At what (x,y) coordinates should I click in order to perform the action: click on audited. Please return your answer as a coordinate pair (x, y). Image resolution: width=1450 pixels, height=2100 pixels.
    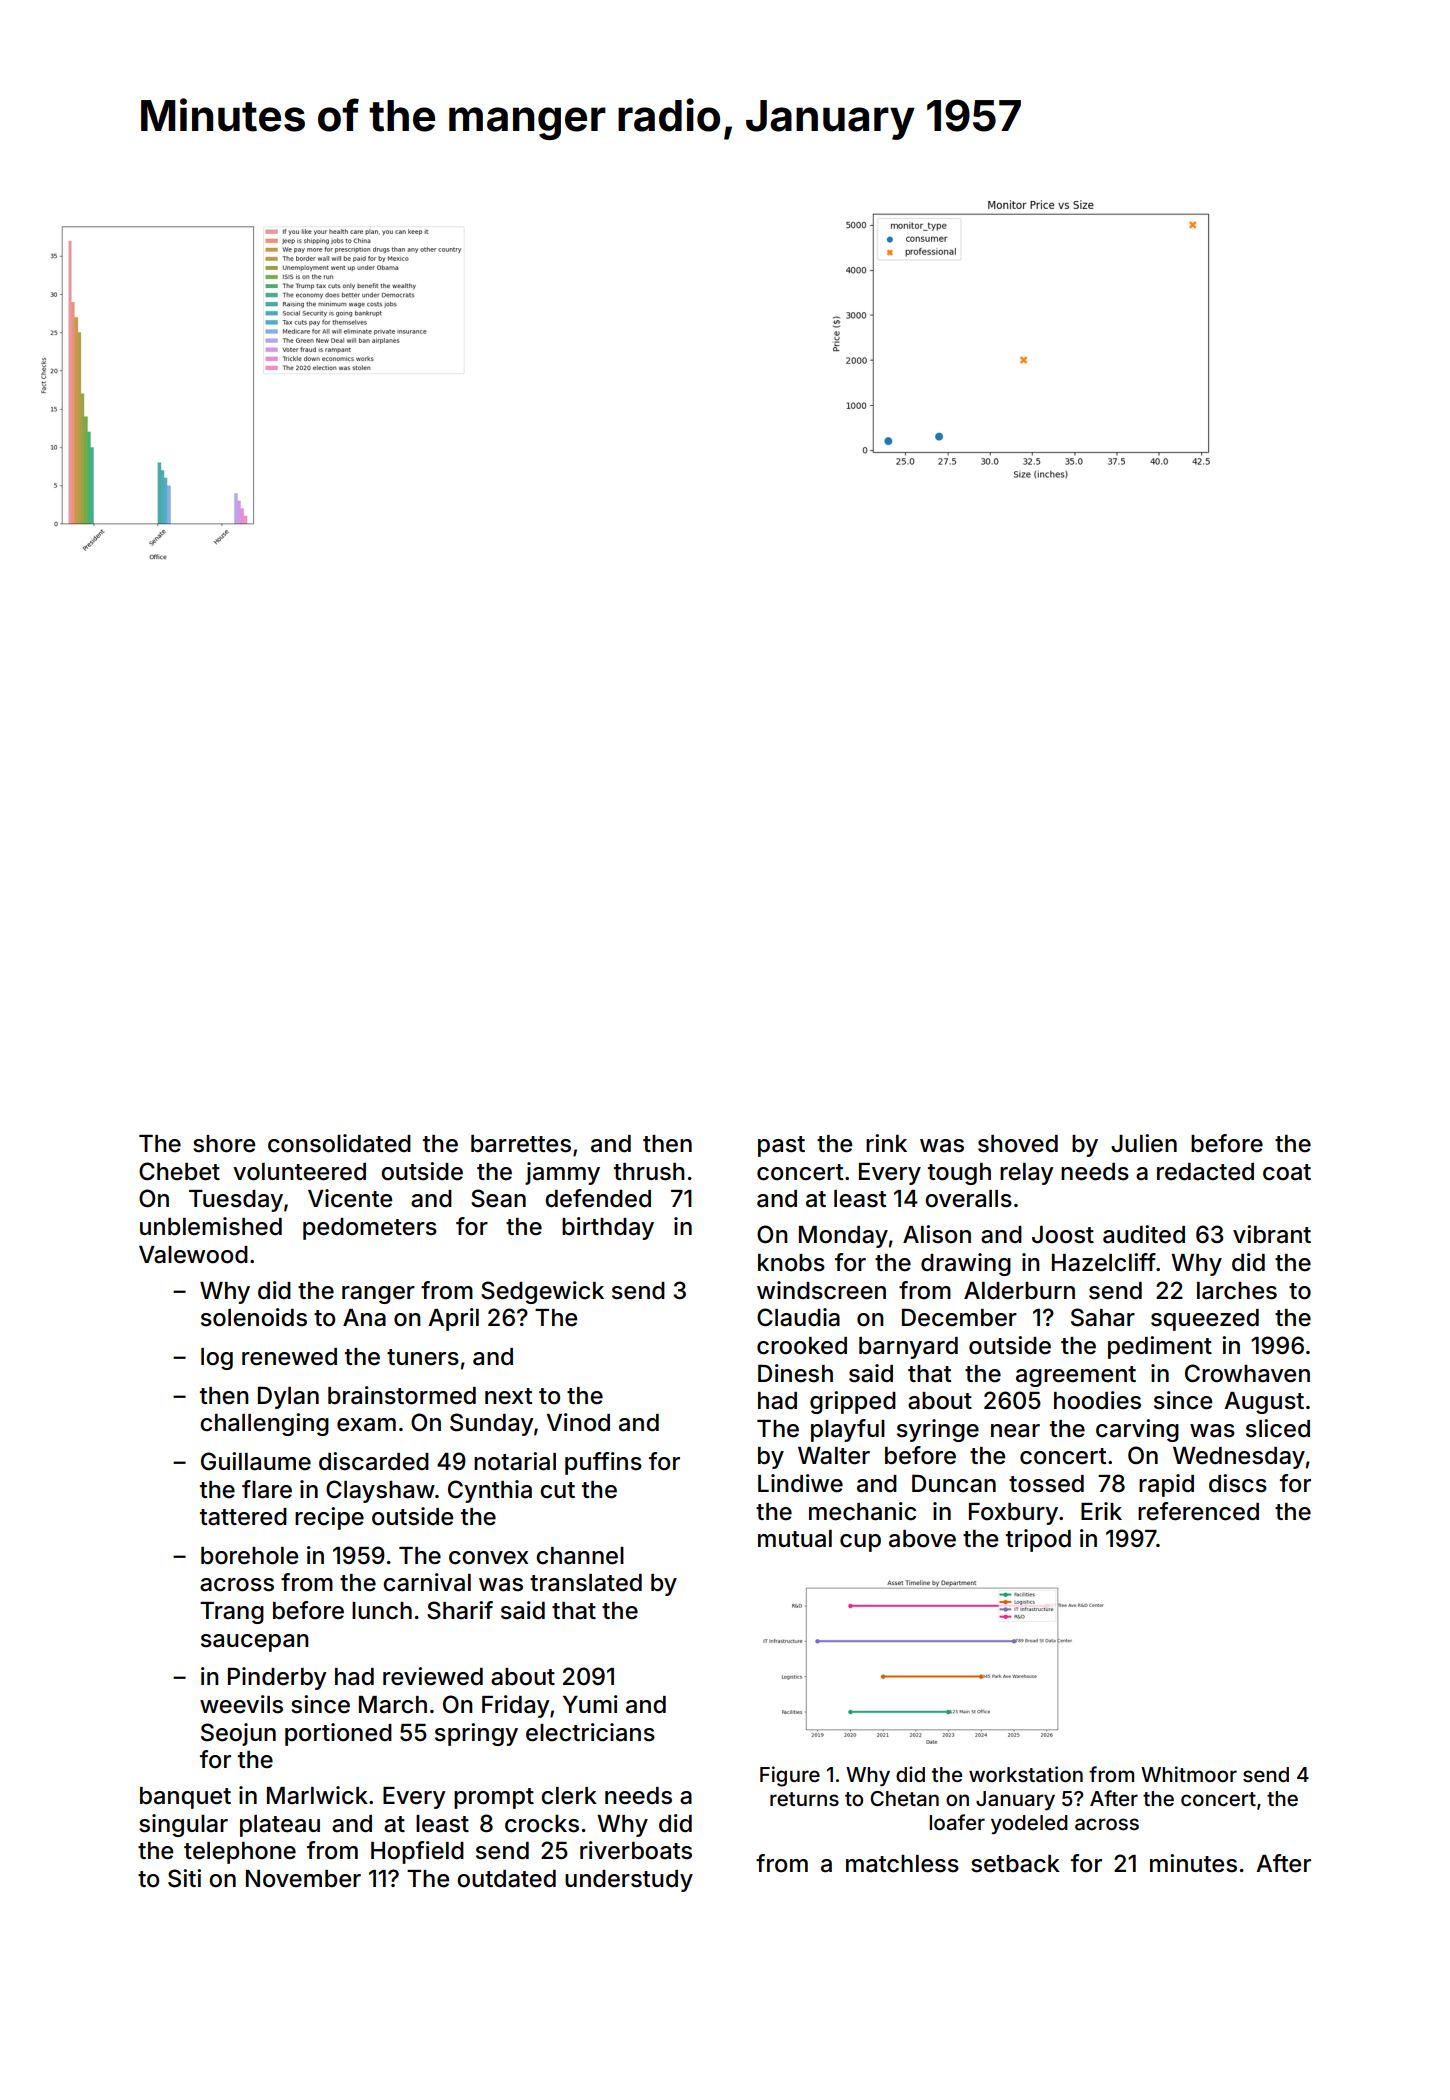
    Looking at the image, I should click on (1144, 1234).
